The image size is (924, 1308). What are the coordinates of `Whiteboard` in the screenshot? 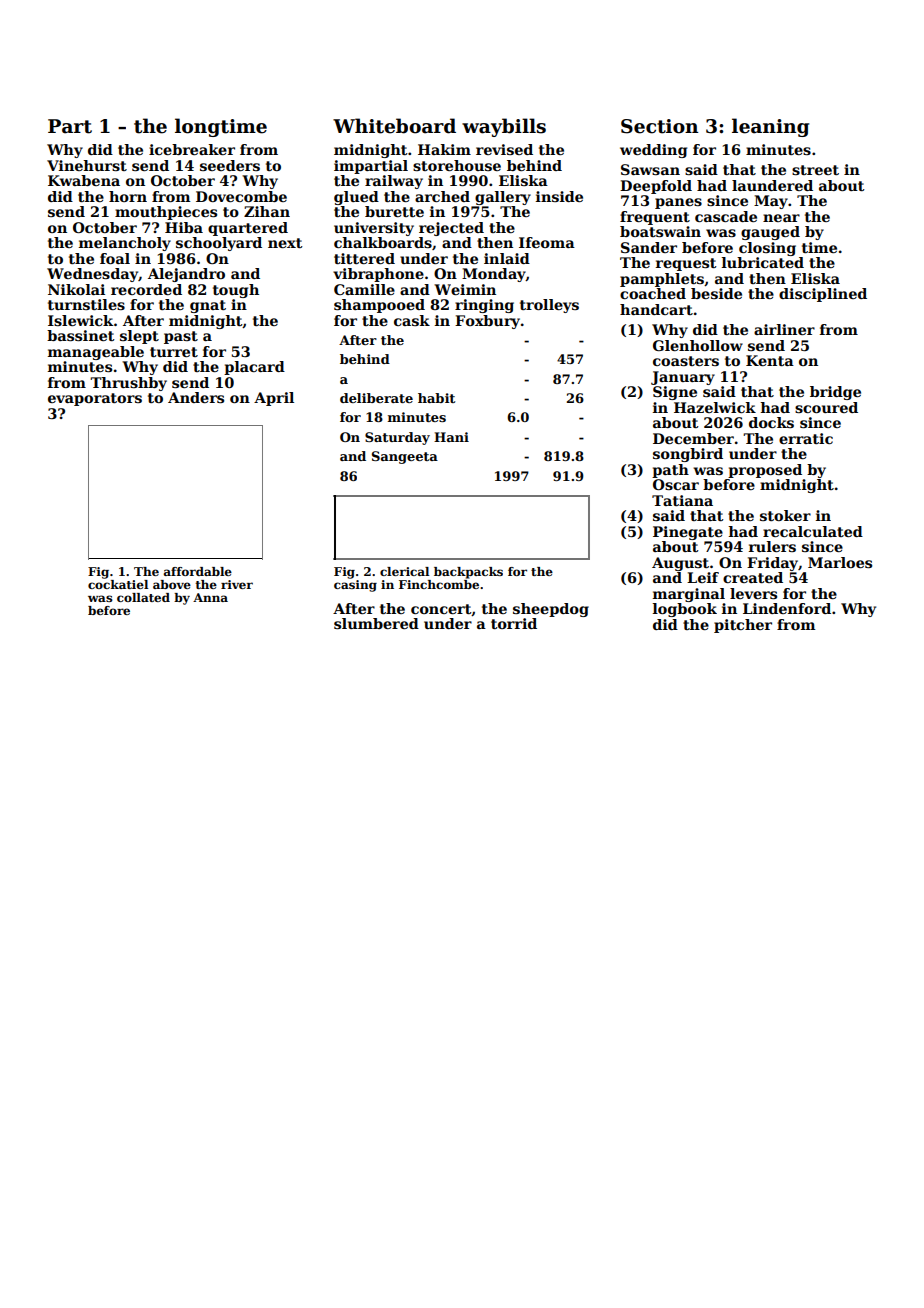 It's located at (394, 126).
